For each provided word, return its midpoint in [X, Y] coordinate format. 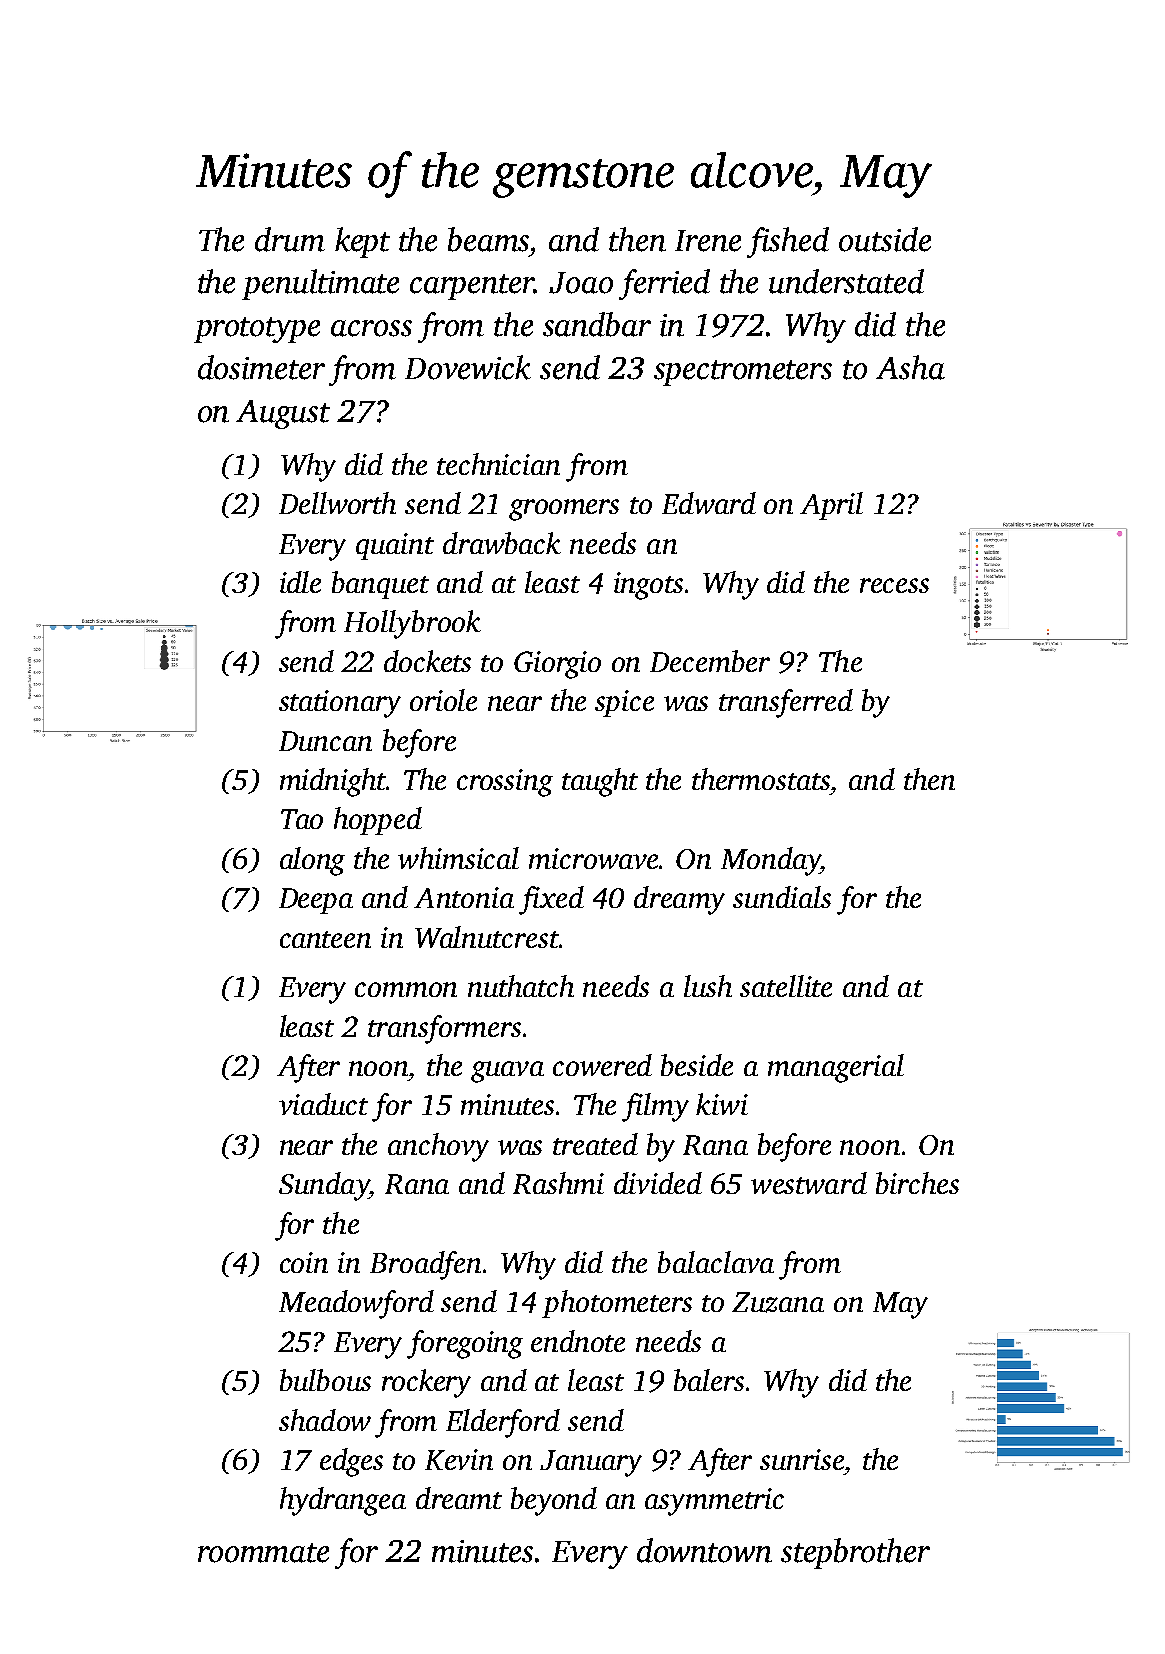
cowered [602, 1065]
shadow [325, 1420]
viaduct [323, 1104]
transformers [444, 1029]
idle [300, 582]
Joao [581, 283]
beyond [554, 1501]
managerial [836, 1068]
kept [362, 242]
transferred [786, 703]
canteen [325, 939]
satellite [786, 986]
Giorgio [557, 665]
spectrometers [743, 373]
